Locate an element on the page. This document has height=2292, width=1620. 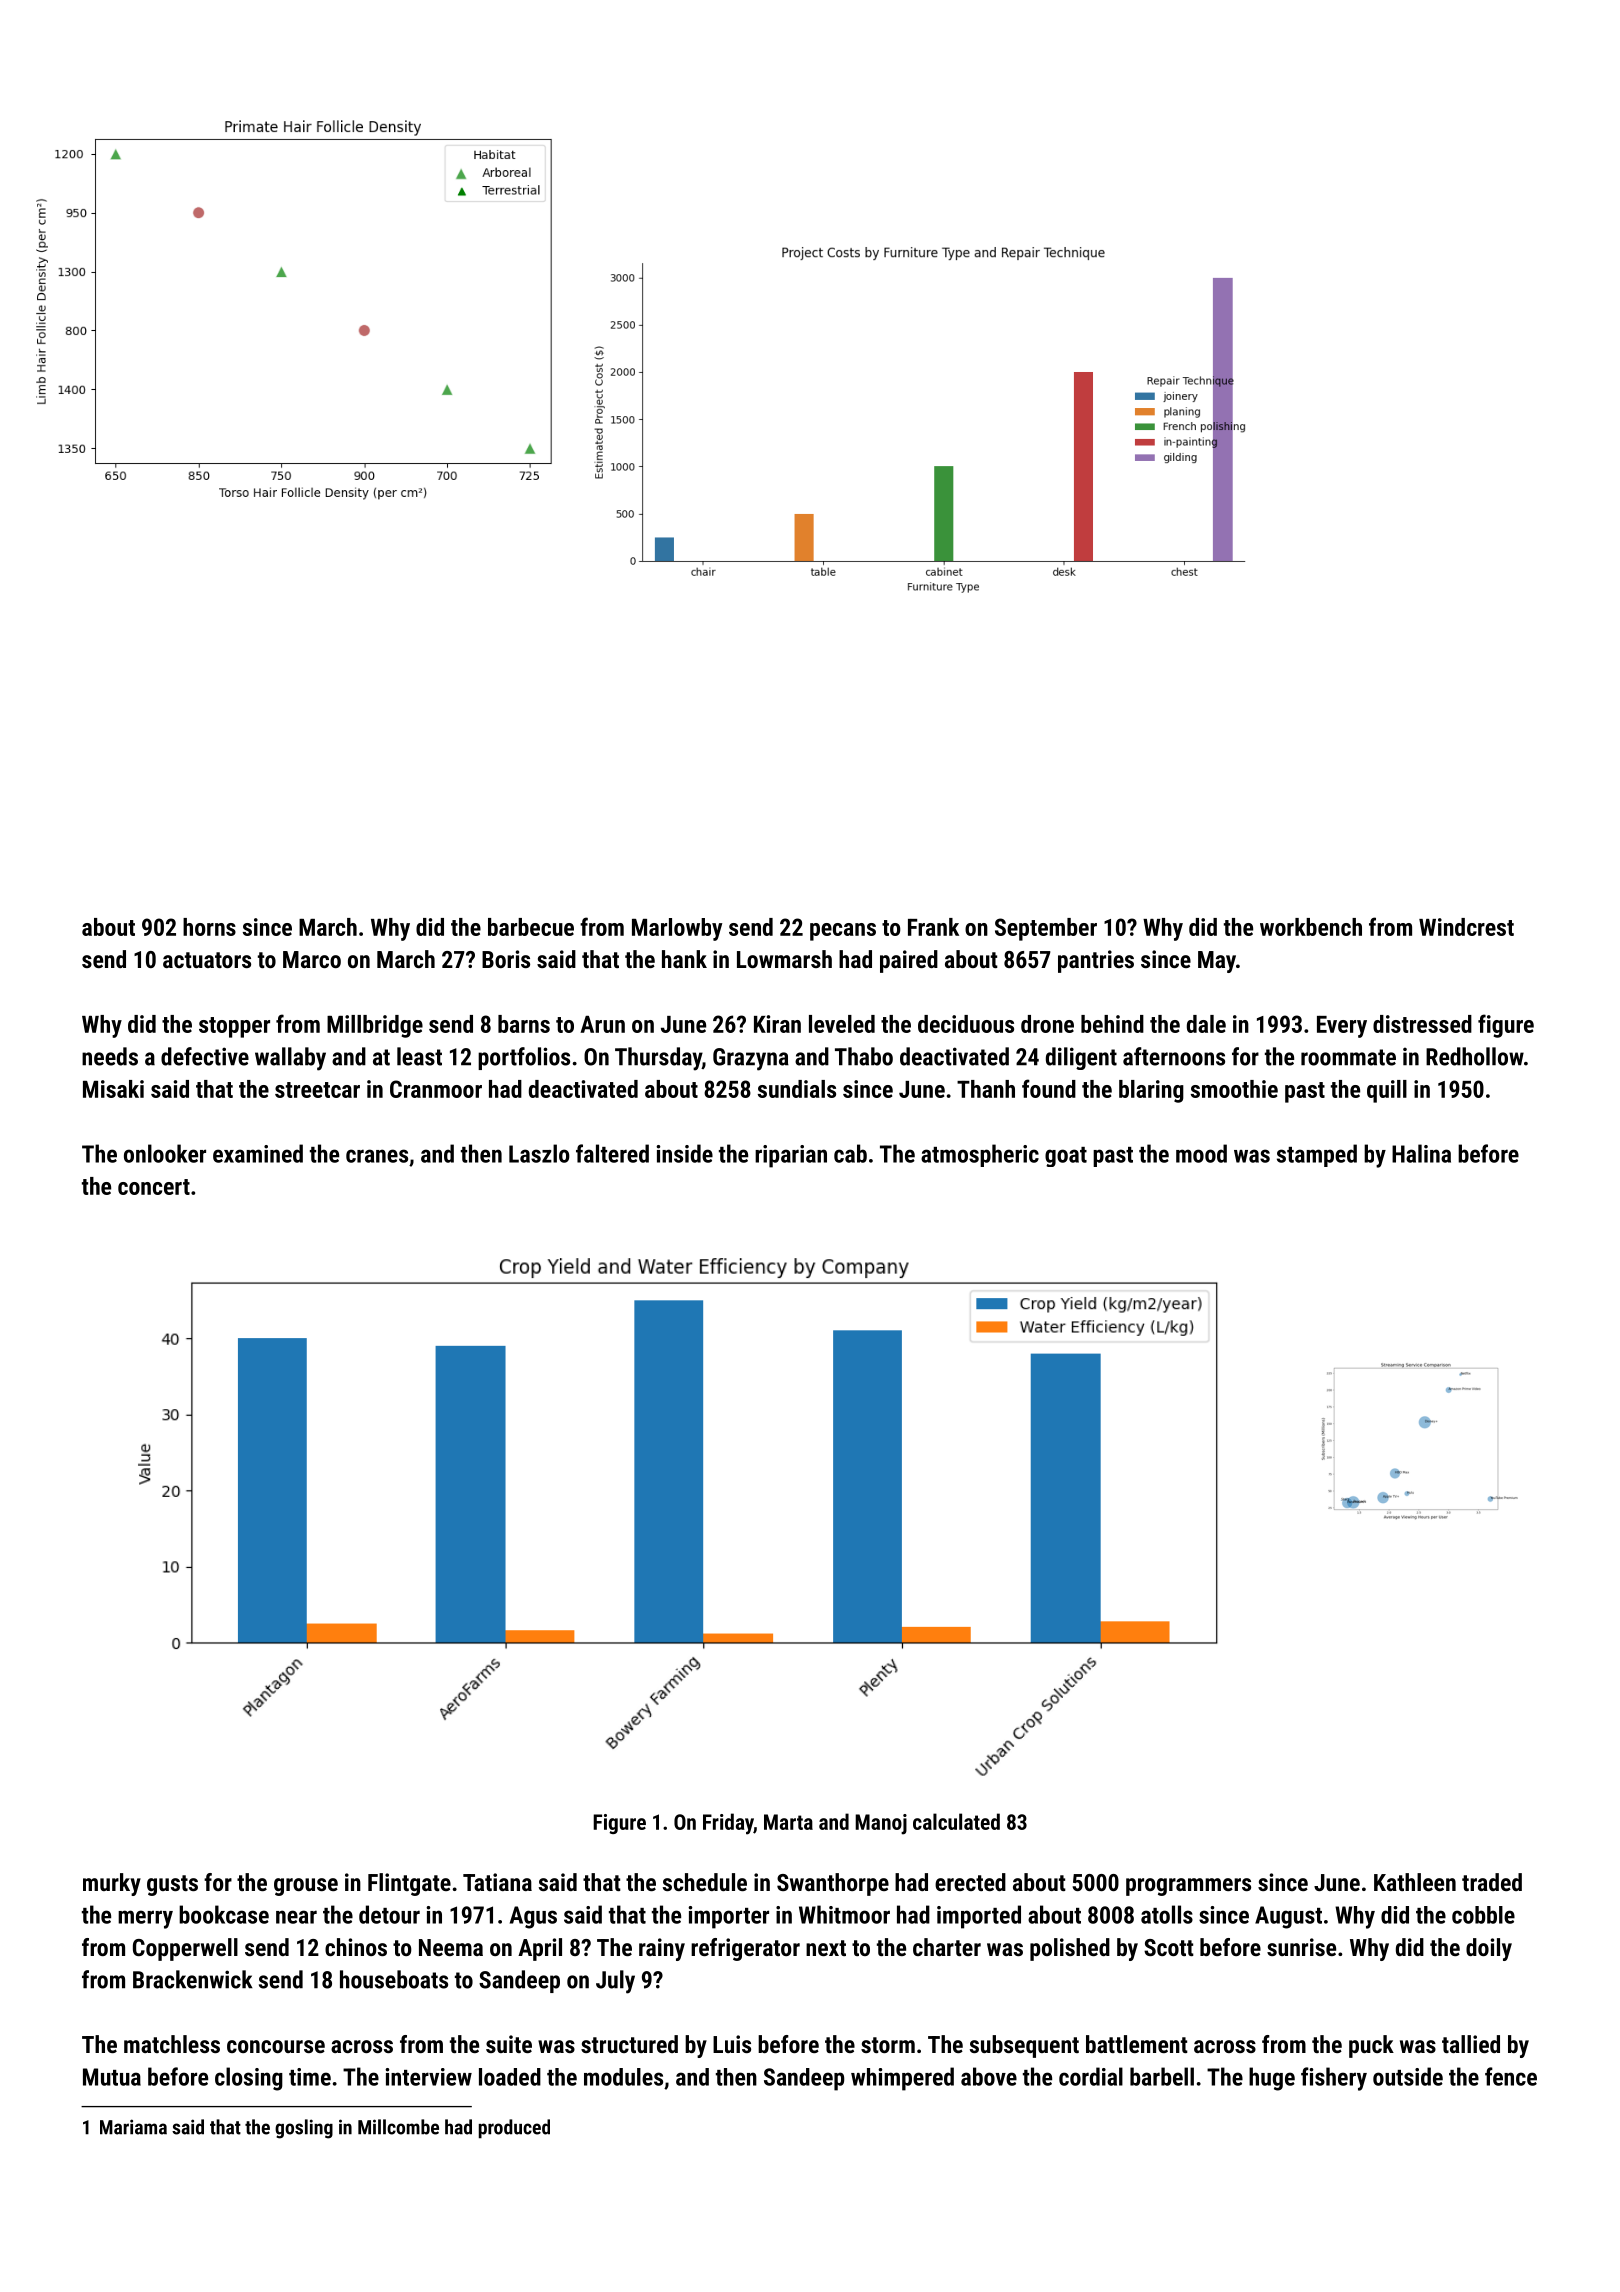
Arun is located at coordinates (602, 1024).
